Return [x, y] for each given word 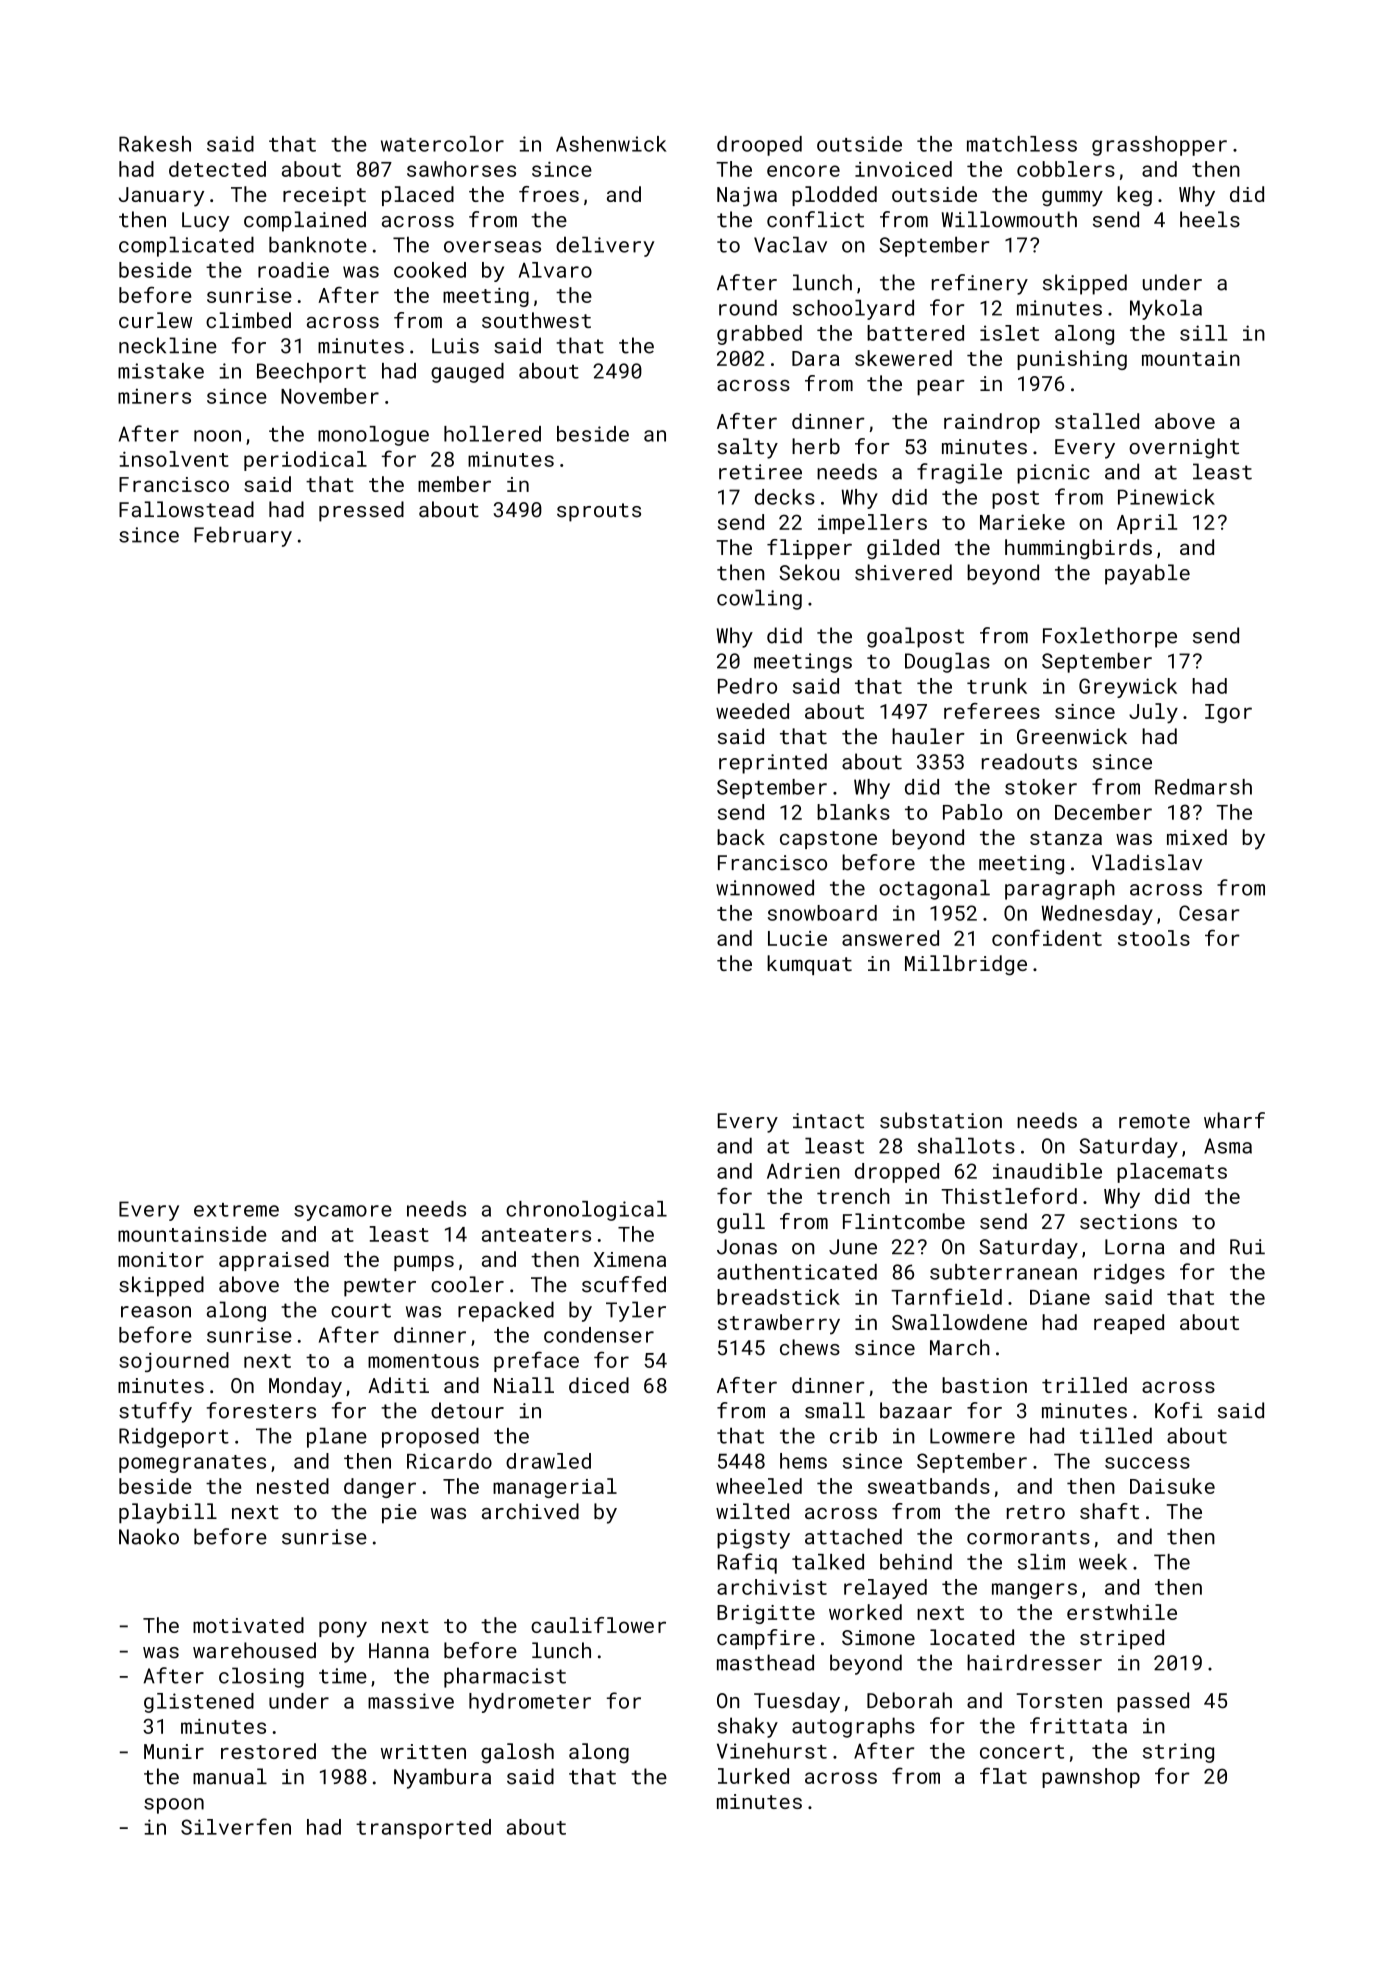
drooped [759, 146]
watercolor [442, 144]
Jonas [747, 1247]
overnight [1184, 448]
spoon [174, 1806]
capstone [828, 840]
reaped [1129, 1324]
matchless [1022, 144]
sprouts [599, 512]
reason [156, 1312]
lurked [753, 1776]
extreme [236, 1210]
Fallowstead [186, 509]
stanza [1066, 838]
